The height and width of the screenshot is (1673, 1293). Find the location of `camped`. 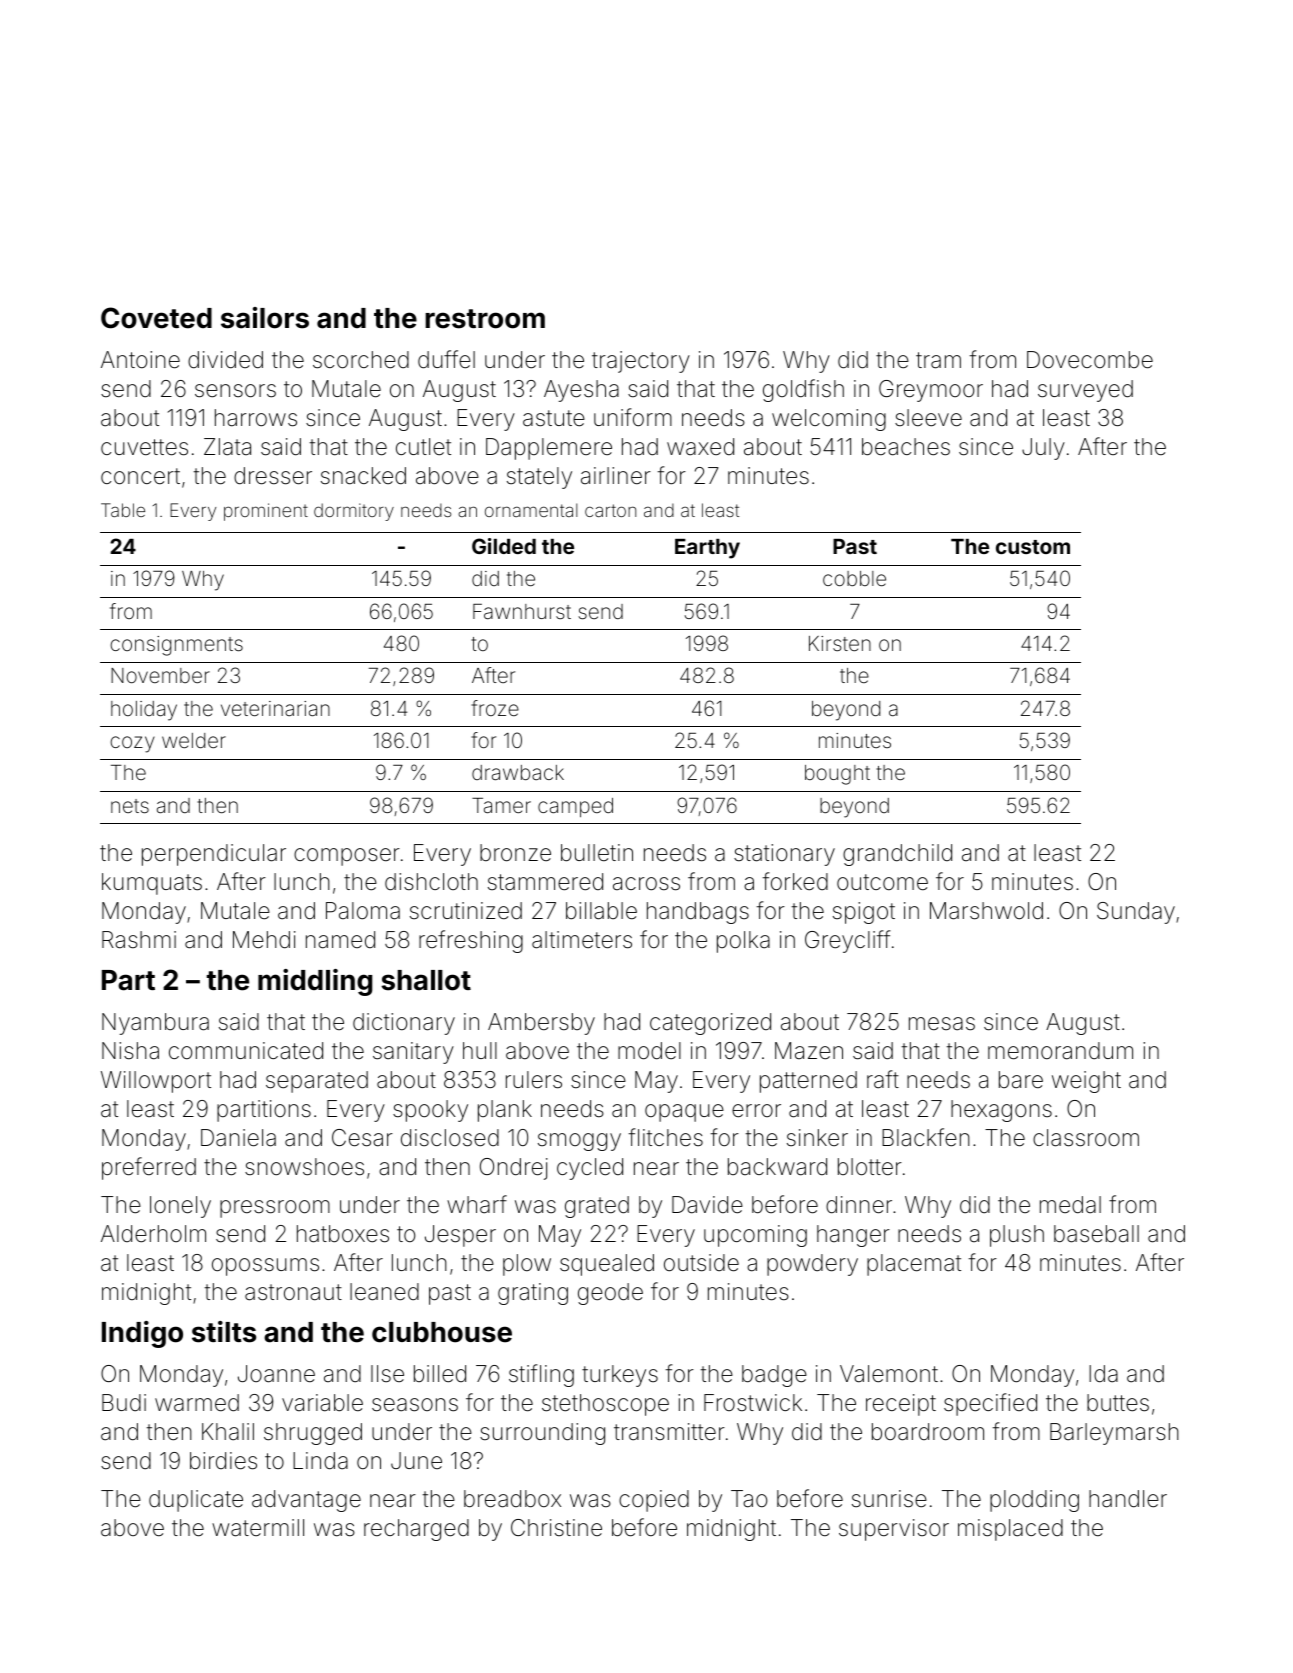

camped is located at coordinates (575, 807).
